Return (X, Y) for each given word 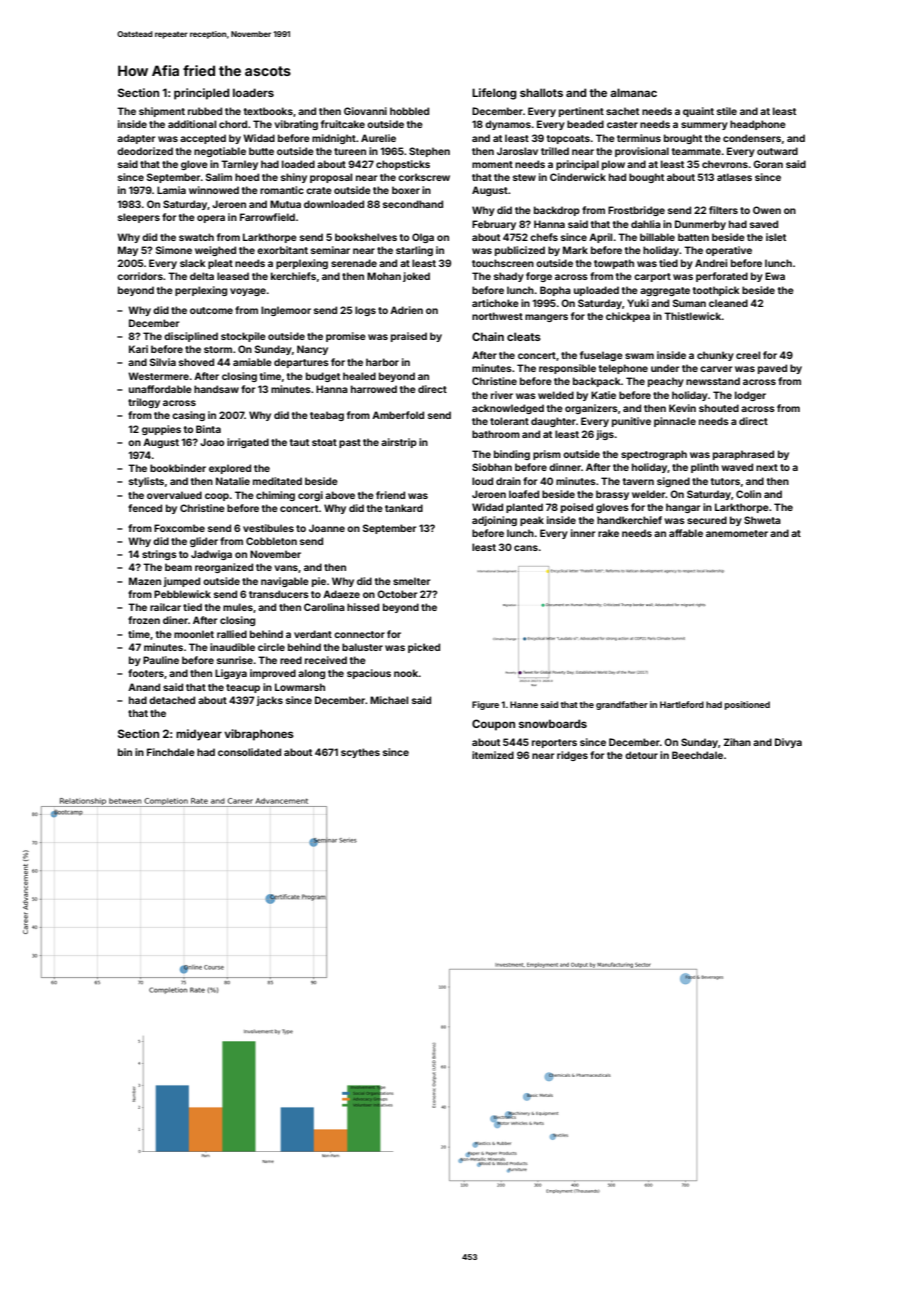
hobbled (409, 111)
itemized (493, 755)
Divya (788, 743)
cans (526, 548)
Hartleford (682, 704)
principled (201, 94)
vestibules (268, 528)
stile (727, 111)
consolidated (249, 752)
